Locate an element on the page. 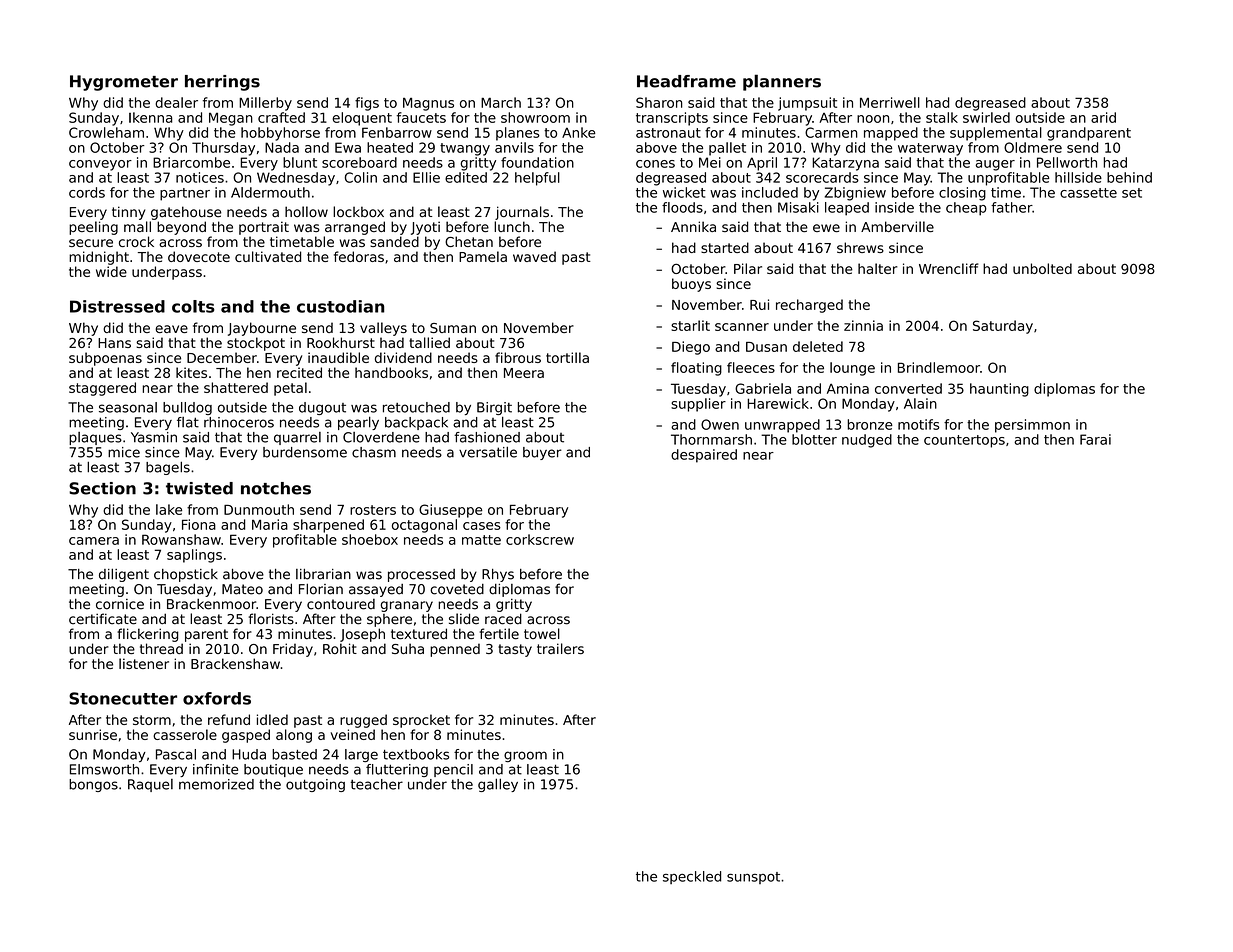  shattered is located at coordinates (236, 387).
